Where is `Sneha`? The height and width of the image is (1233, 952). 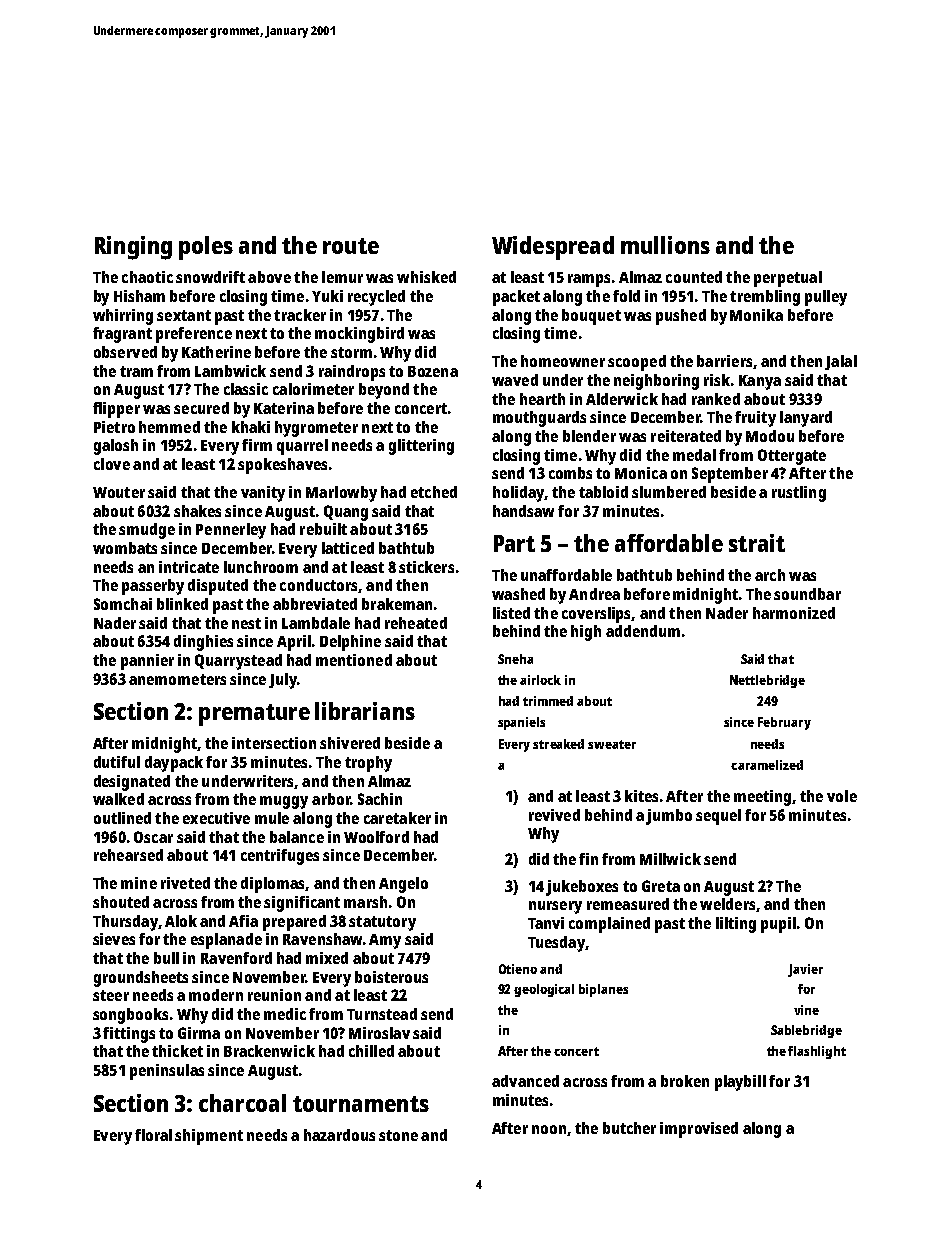 Sneha is located at coordinates (515, 659).
